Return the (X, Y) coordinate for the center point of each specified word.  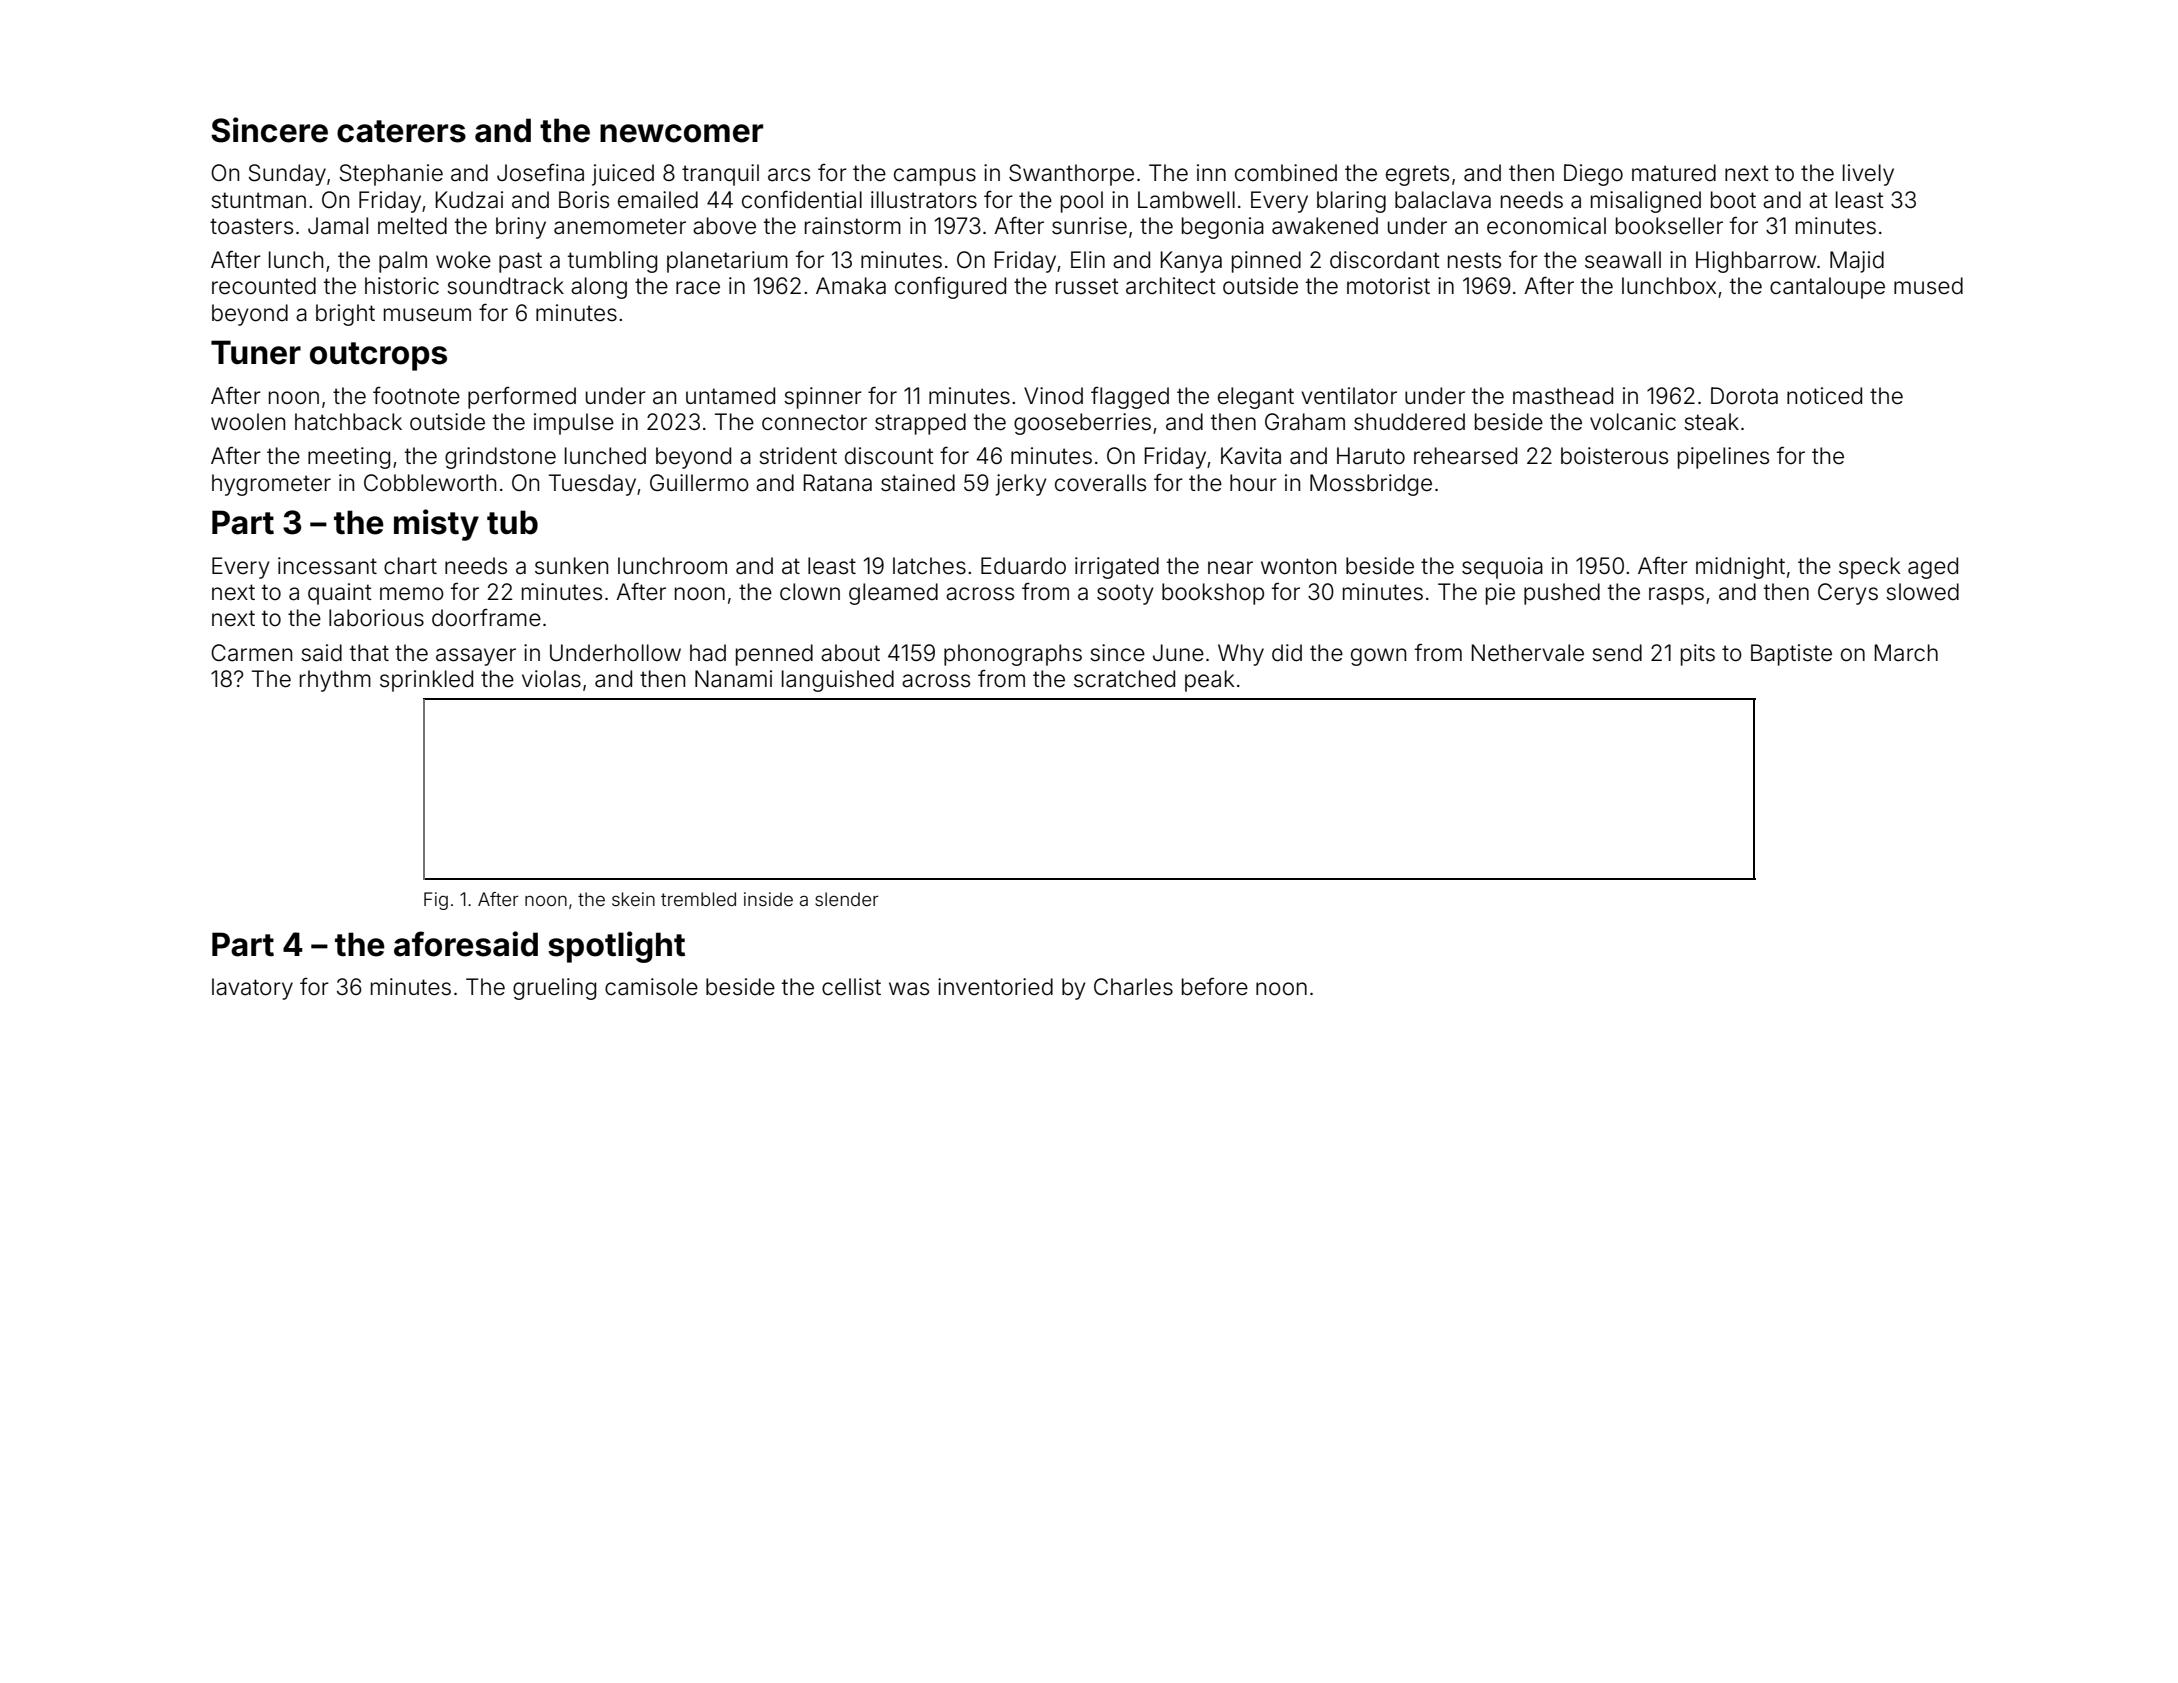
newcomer (681, 133)
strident (798, 456)
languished (838, 681)
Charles (1133, 987)
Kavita (1251, 456)
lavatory (252, 989)
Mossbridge (1371, 485)
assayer (476, 657)
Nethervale (1528, 653)
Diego (1593, 175)
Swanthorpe (1071, 175)
